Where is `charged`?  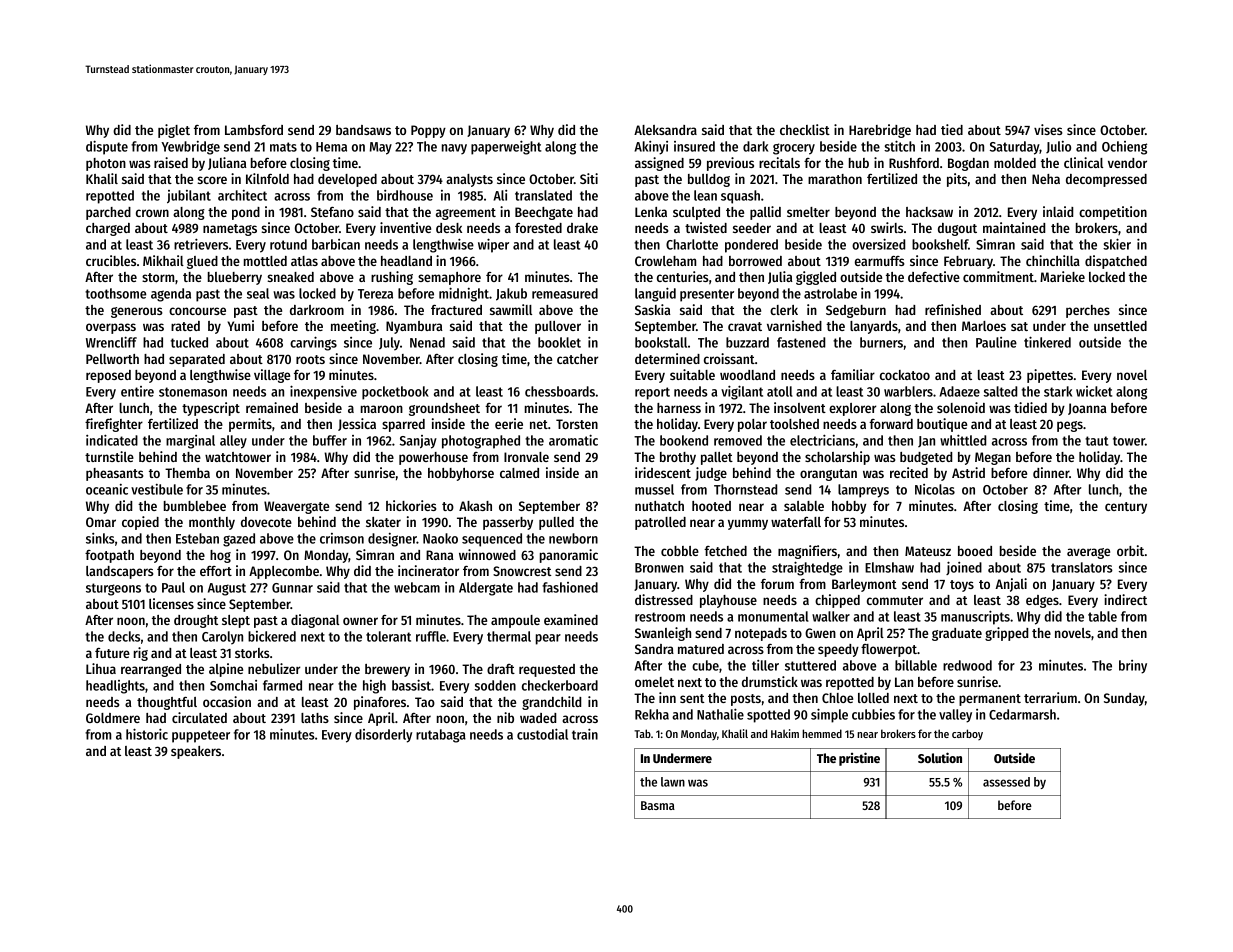
charged is located at coordinates (108, 229).
